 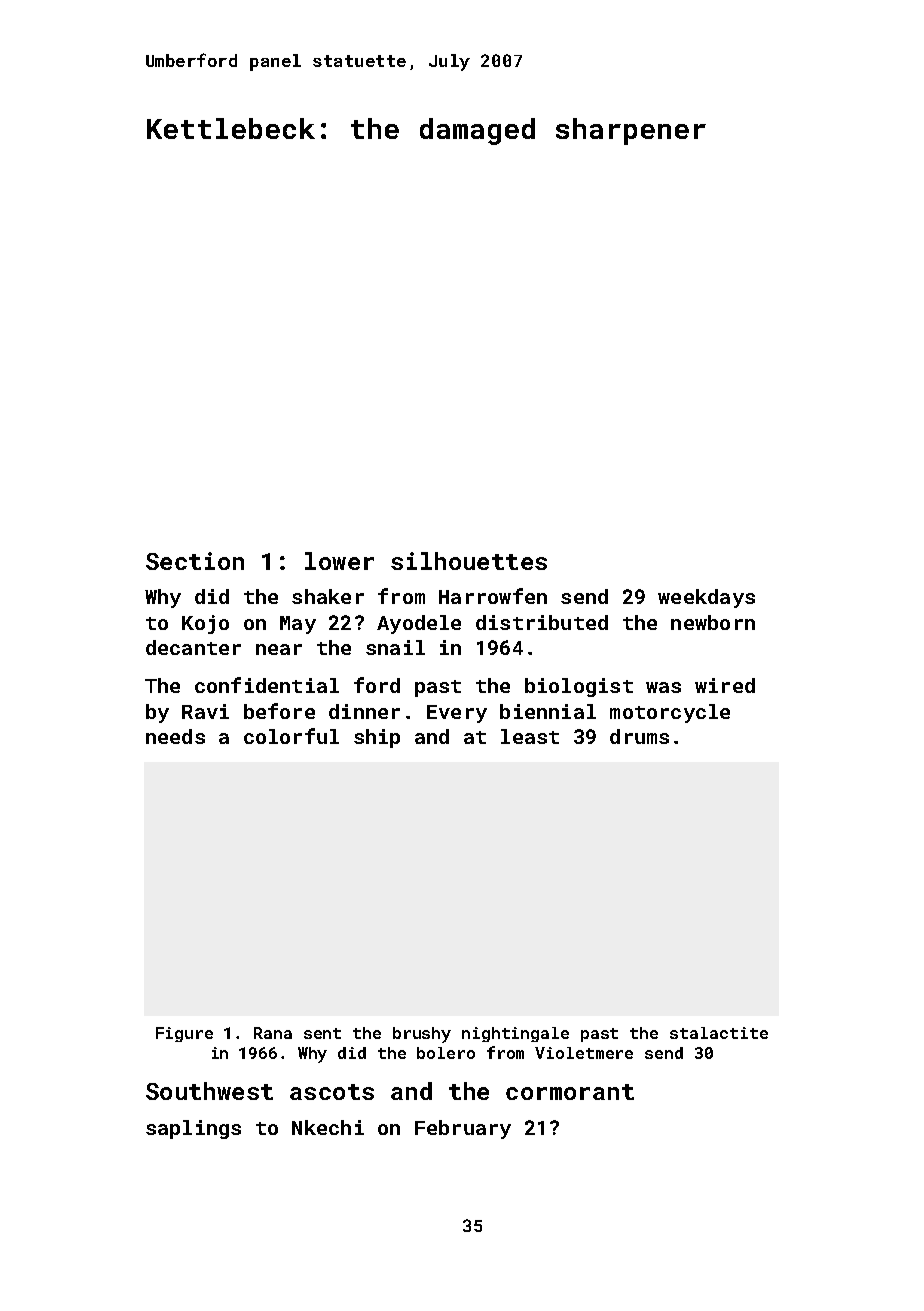 I want to click on Kojo, so click(x=205, y=624).
